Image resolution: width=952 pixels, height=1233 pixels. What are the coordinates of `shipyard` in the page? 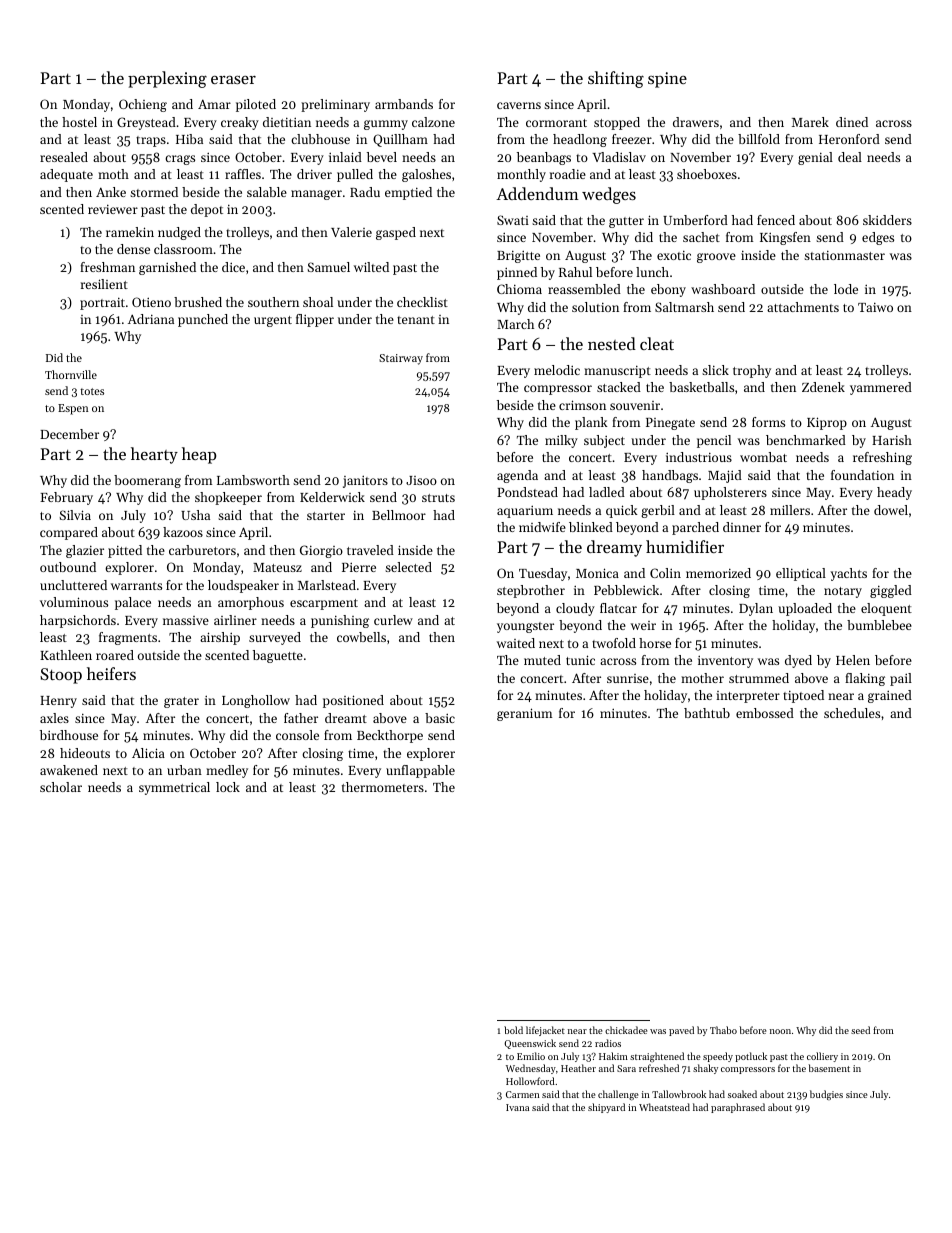 It's located at (606, 1108).
